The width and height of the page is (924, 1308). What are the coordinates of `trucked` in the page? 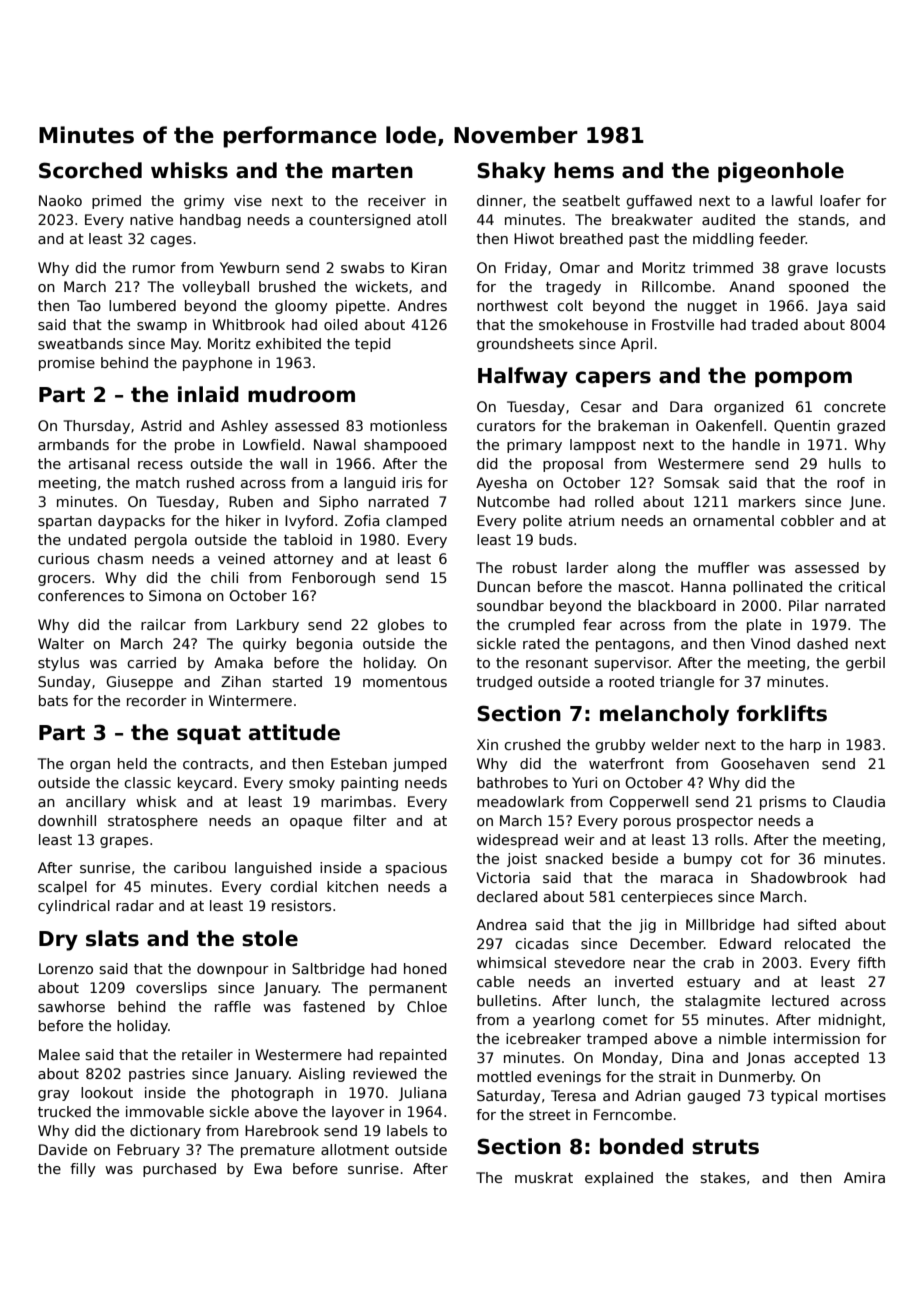 It's located at (64, 1111).
